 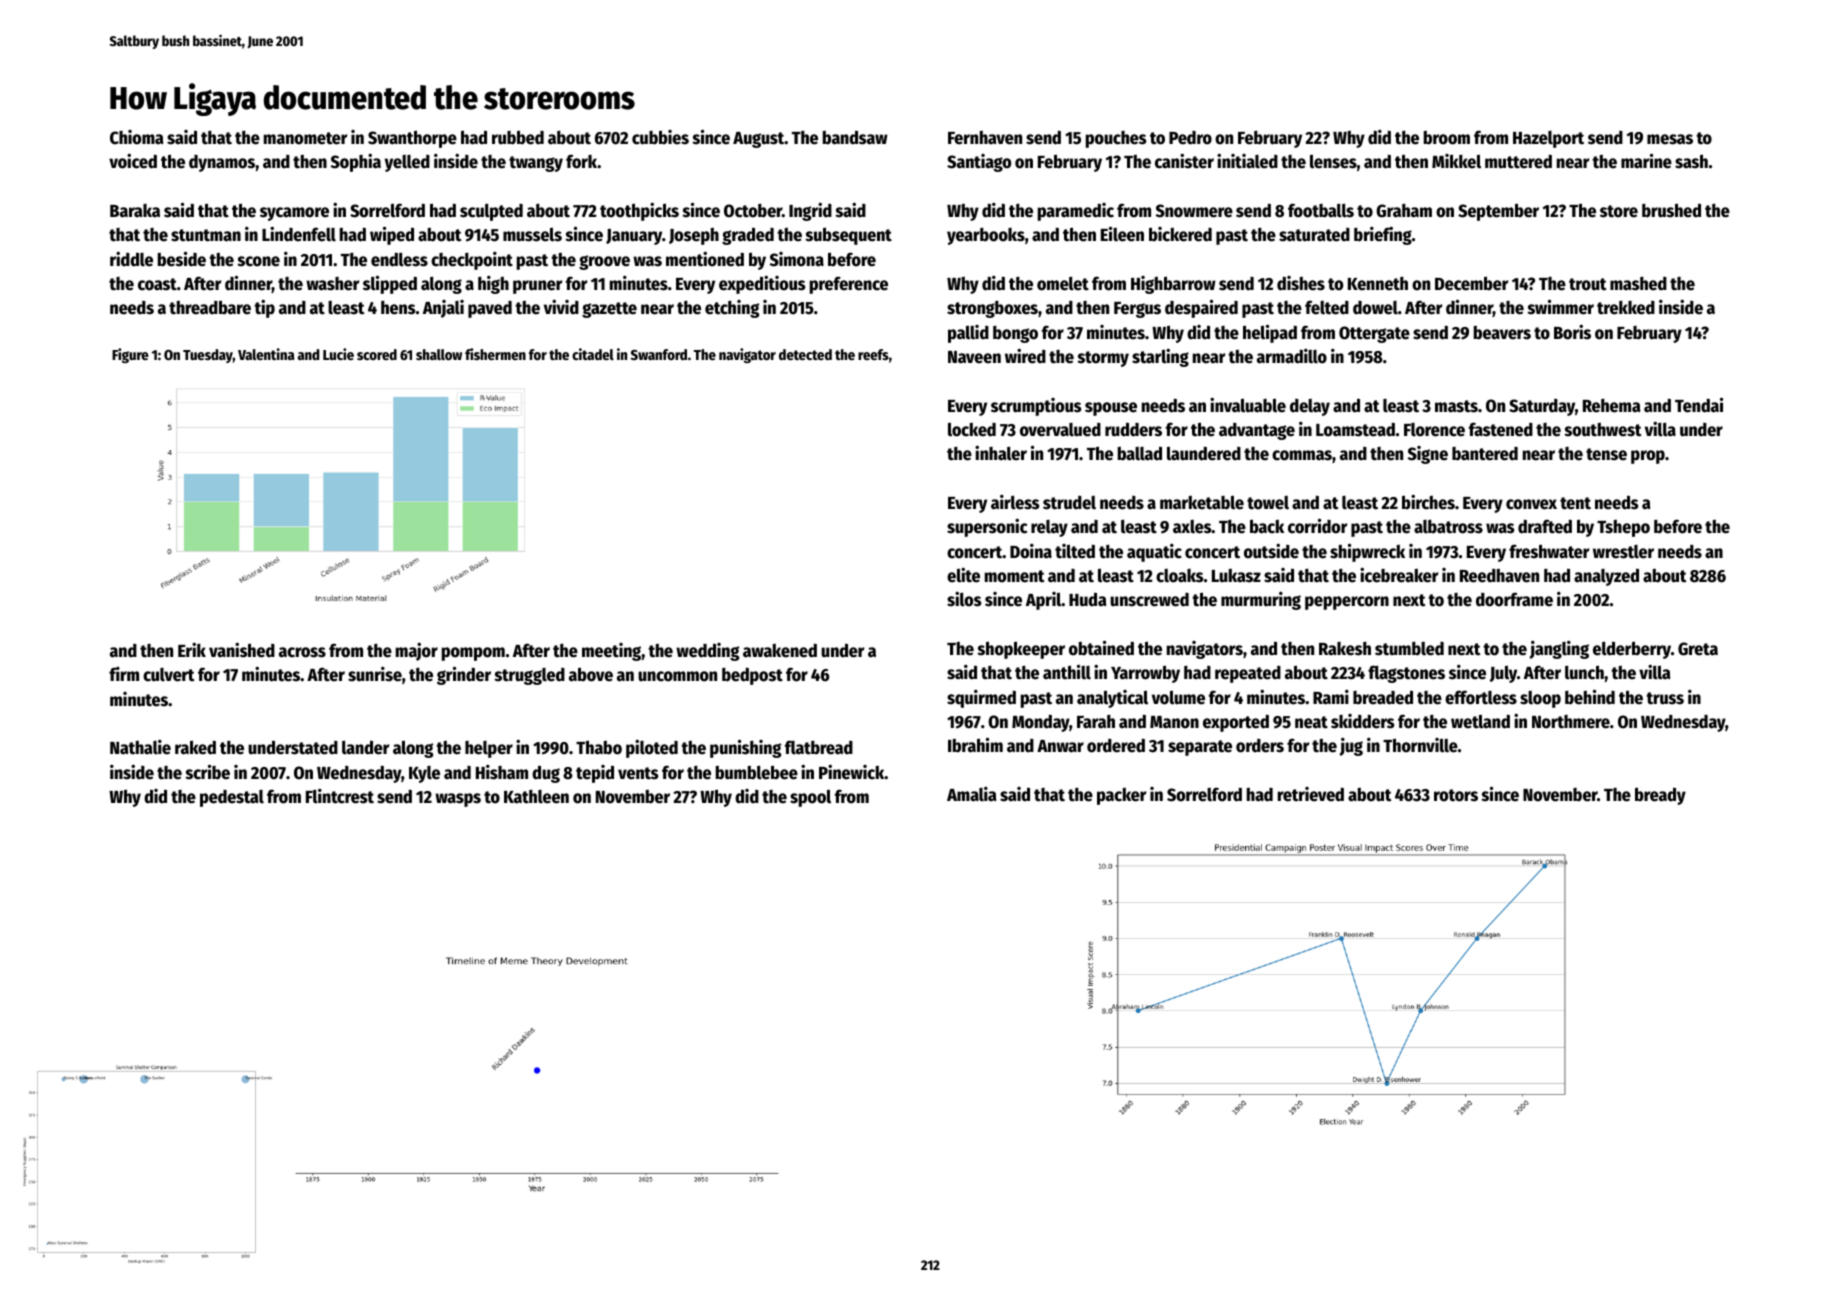 I want to click on doorframe, so click(x=1514, y=599).
